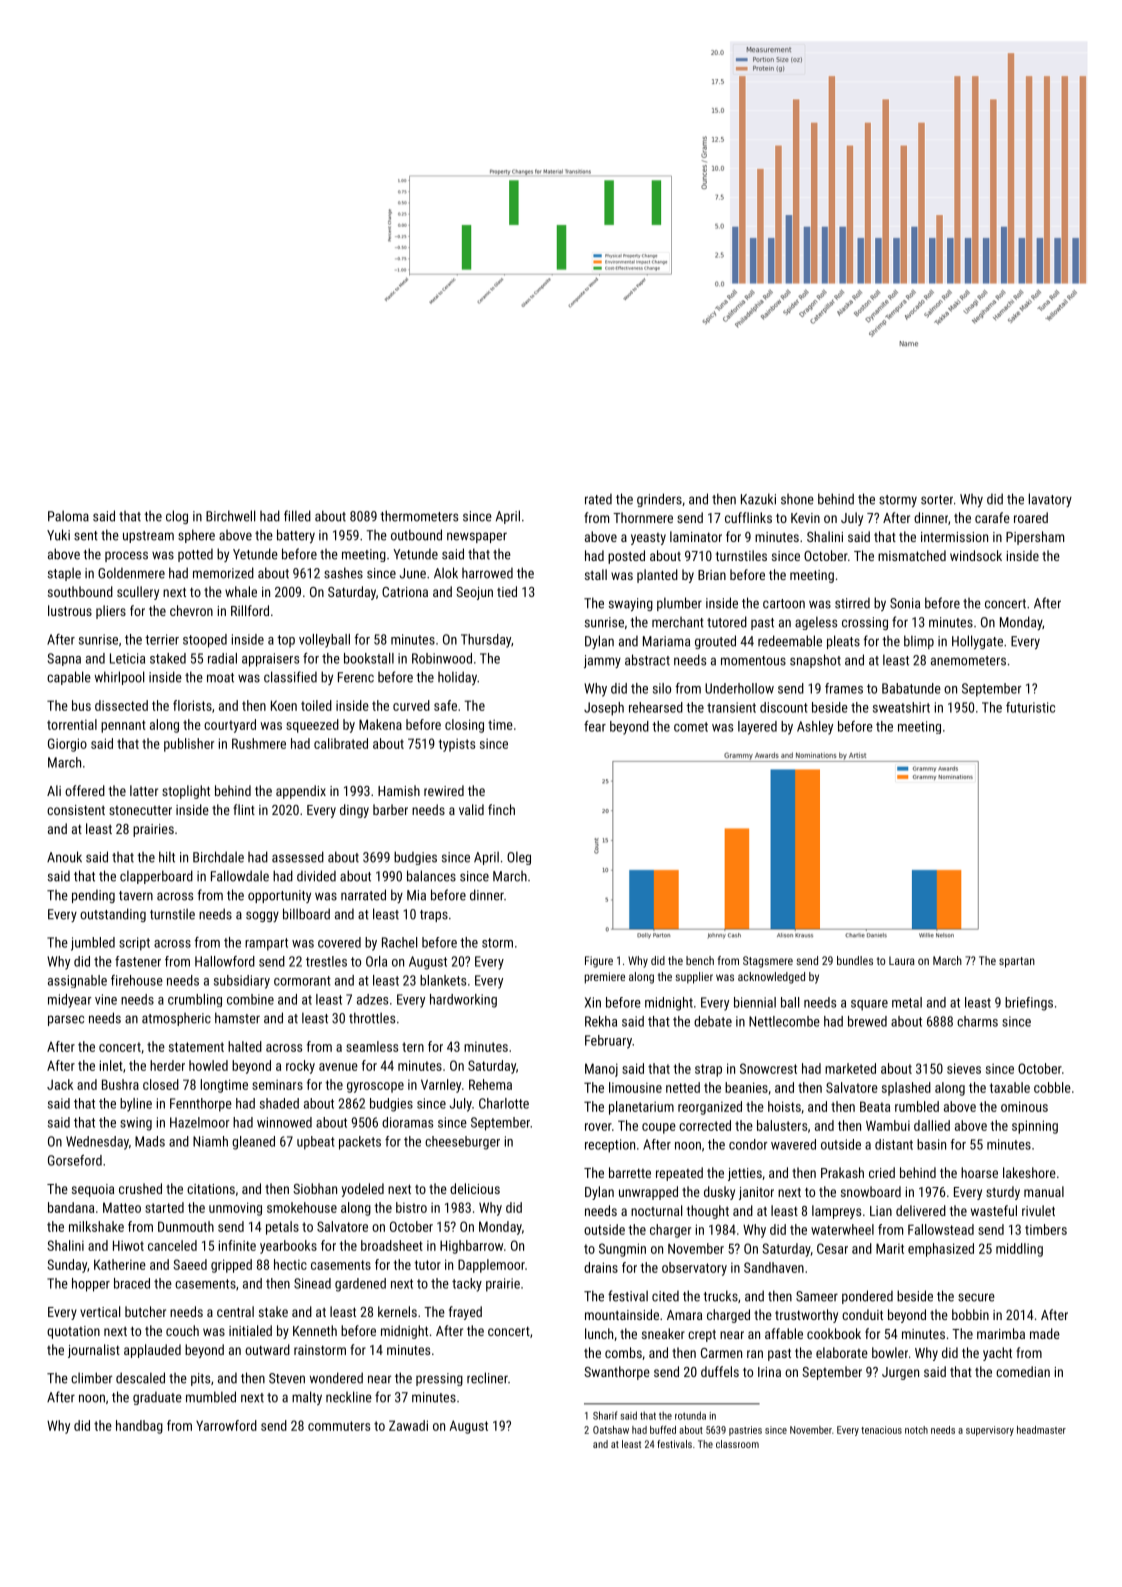  Describe the element at coordinates (434, 916) in the screenshot. I see `traps` at that location.
